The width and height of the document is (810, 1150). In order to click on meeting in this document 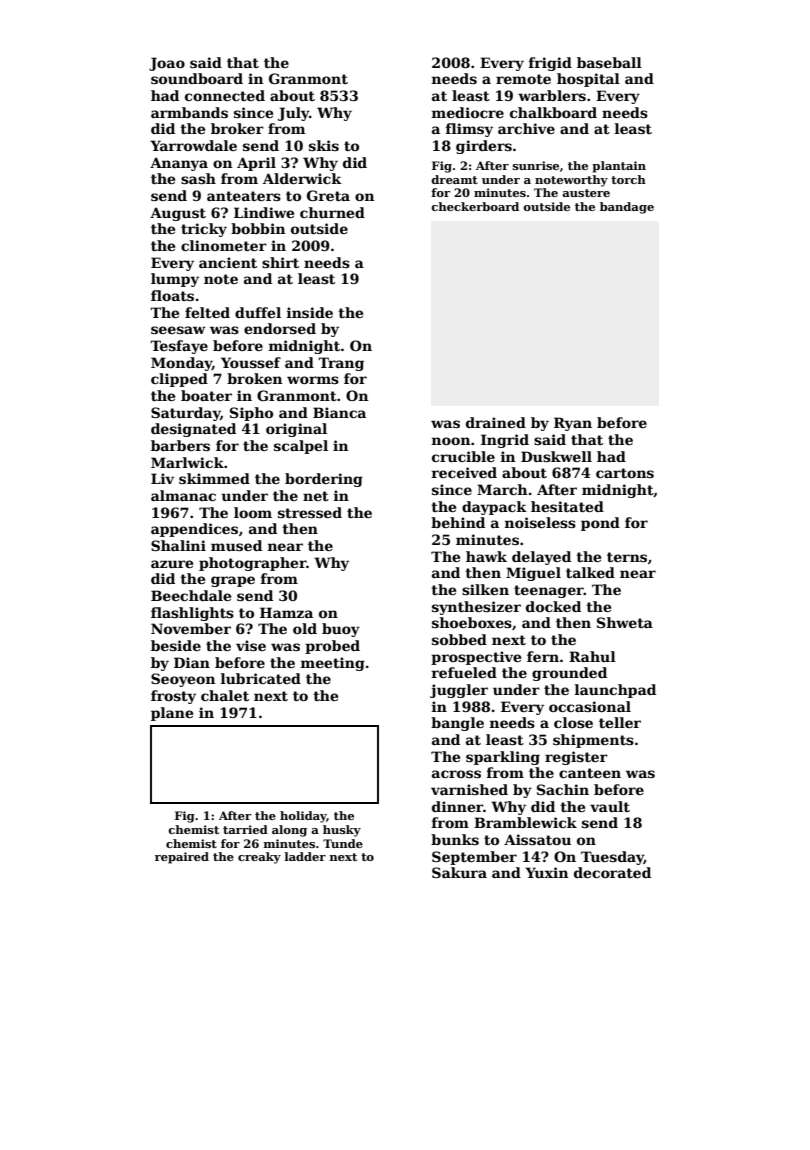, I will do `click(333, 664)`.
